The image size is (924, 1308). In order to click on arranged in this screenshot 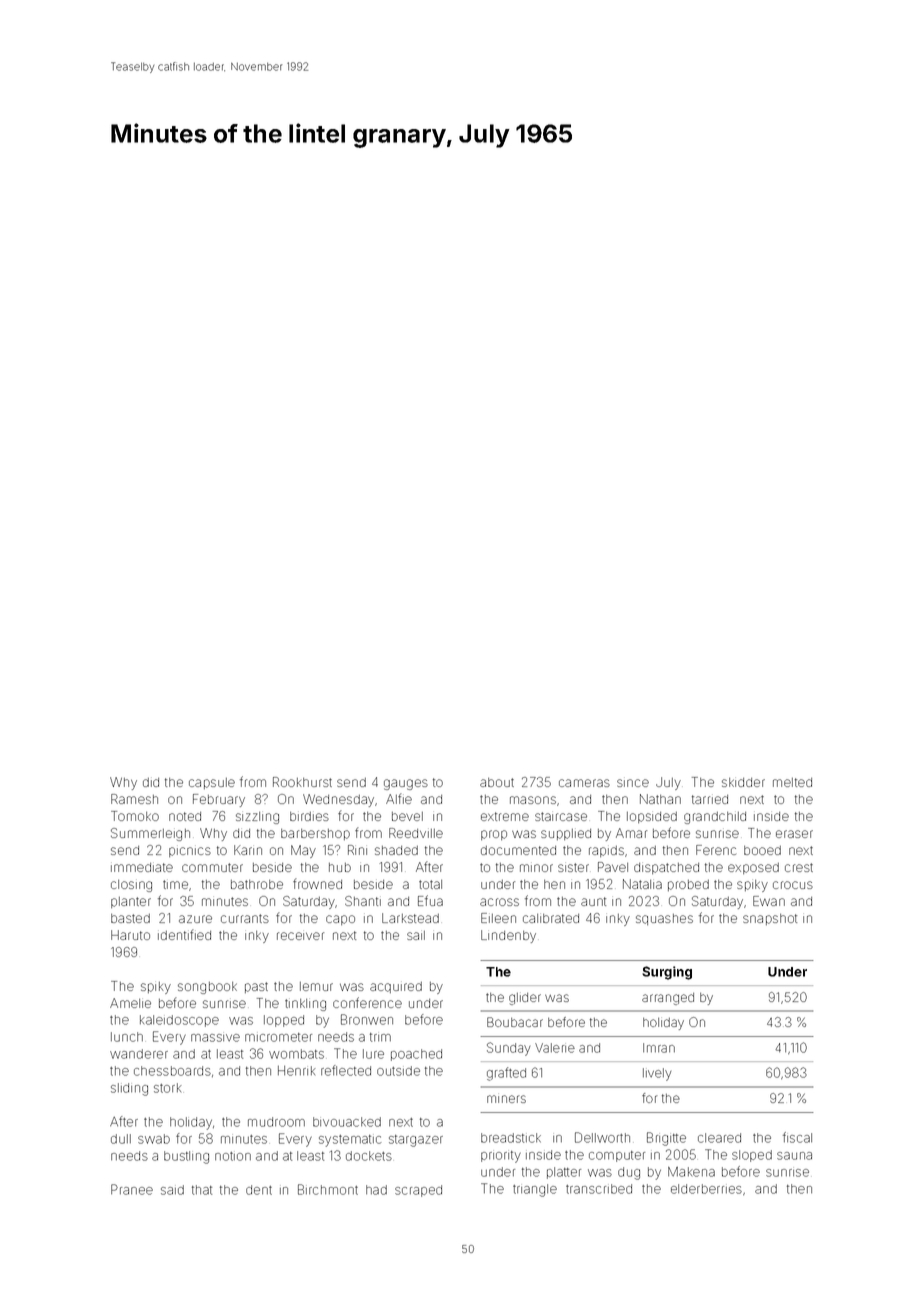, I will do `click(668, 999)`.
